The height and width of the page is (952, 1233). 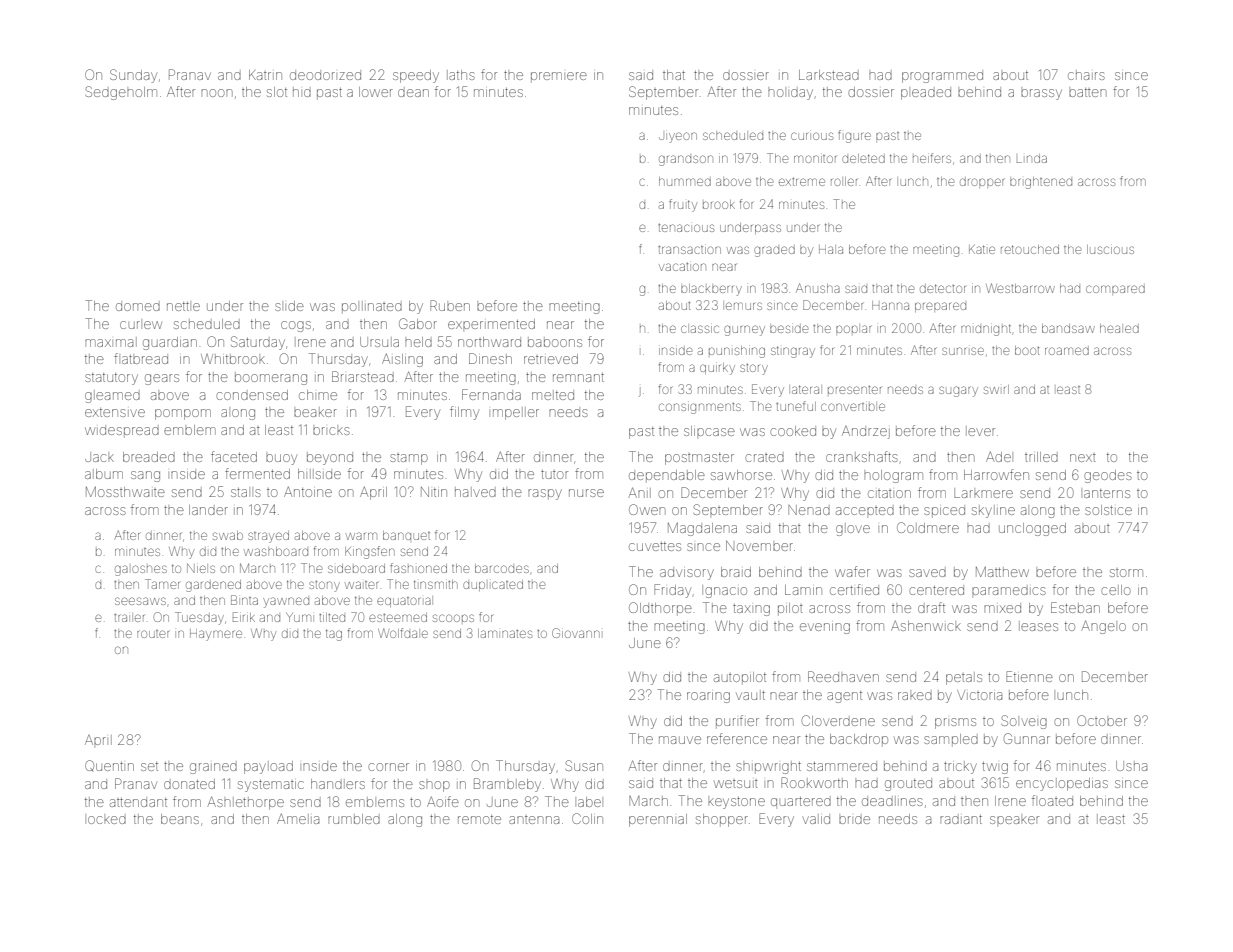 I want to click on Angelo, so click(x=1103, y=627).
